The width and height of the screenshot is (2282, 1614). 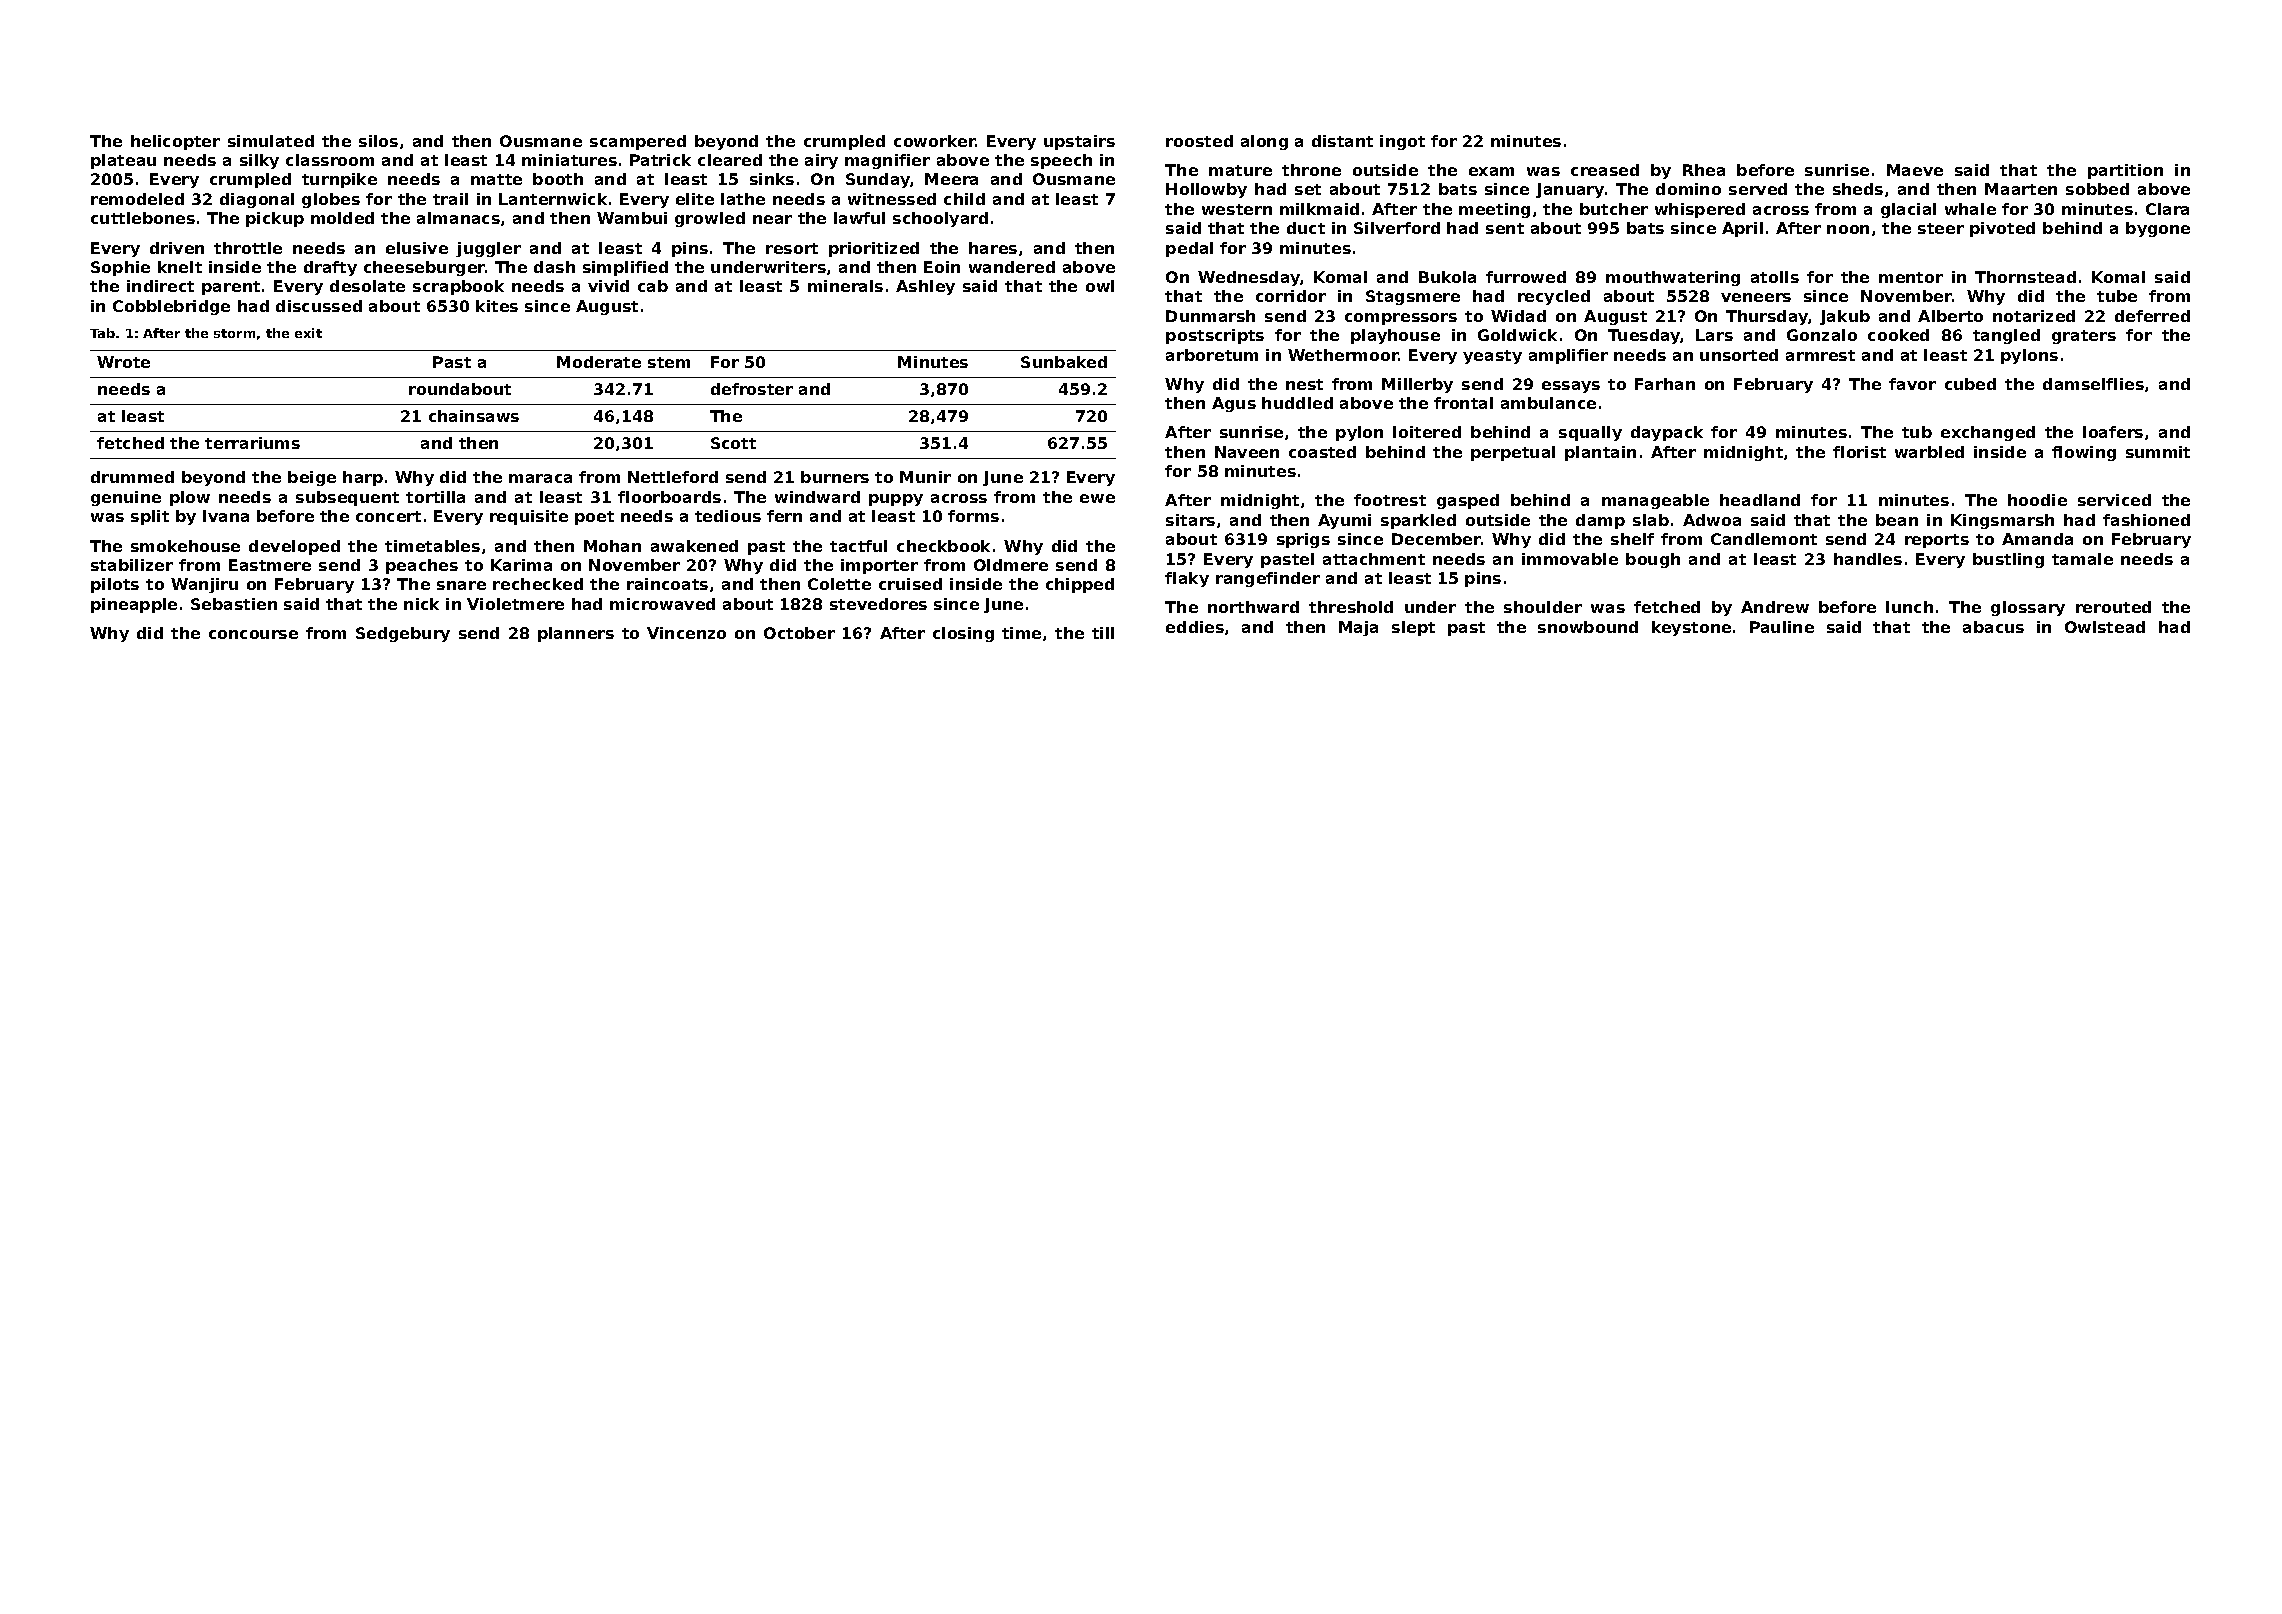 What do you see at coordinates (1358, 628) in the screenshot?
I see `Maja` at bounding box center [1358, 628].
